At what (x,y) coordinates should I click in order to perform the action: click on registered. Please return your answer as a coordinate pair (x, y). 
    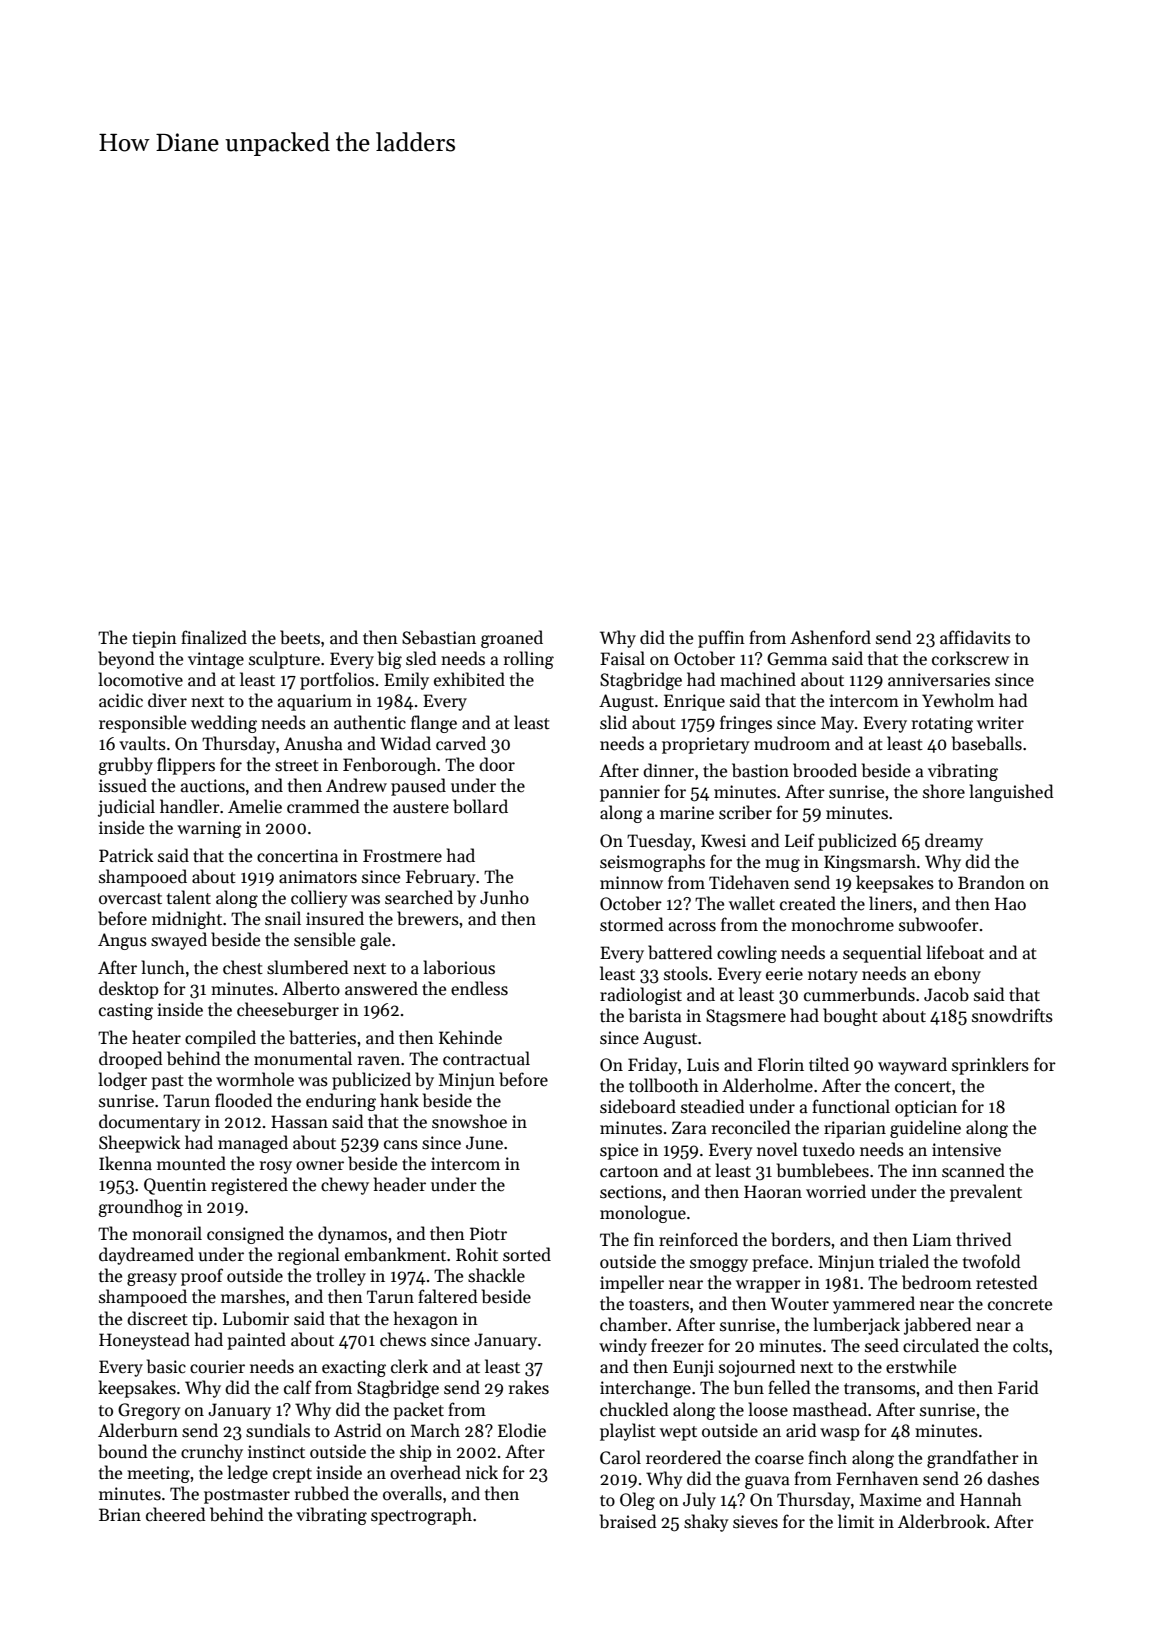
    Looking at the image, I should click on (249, 1186).
